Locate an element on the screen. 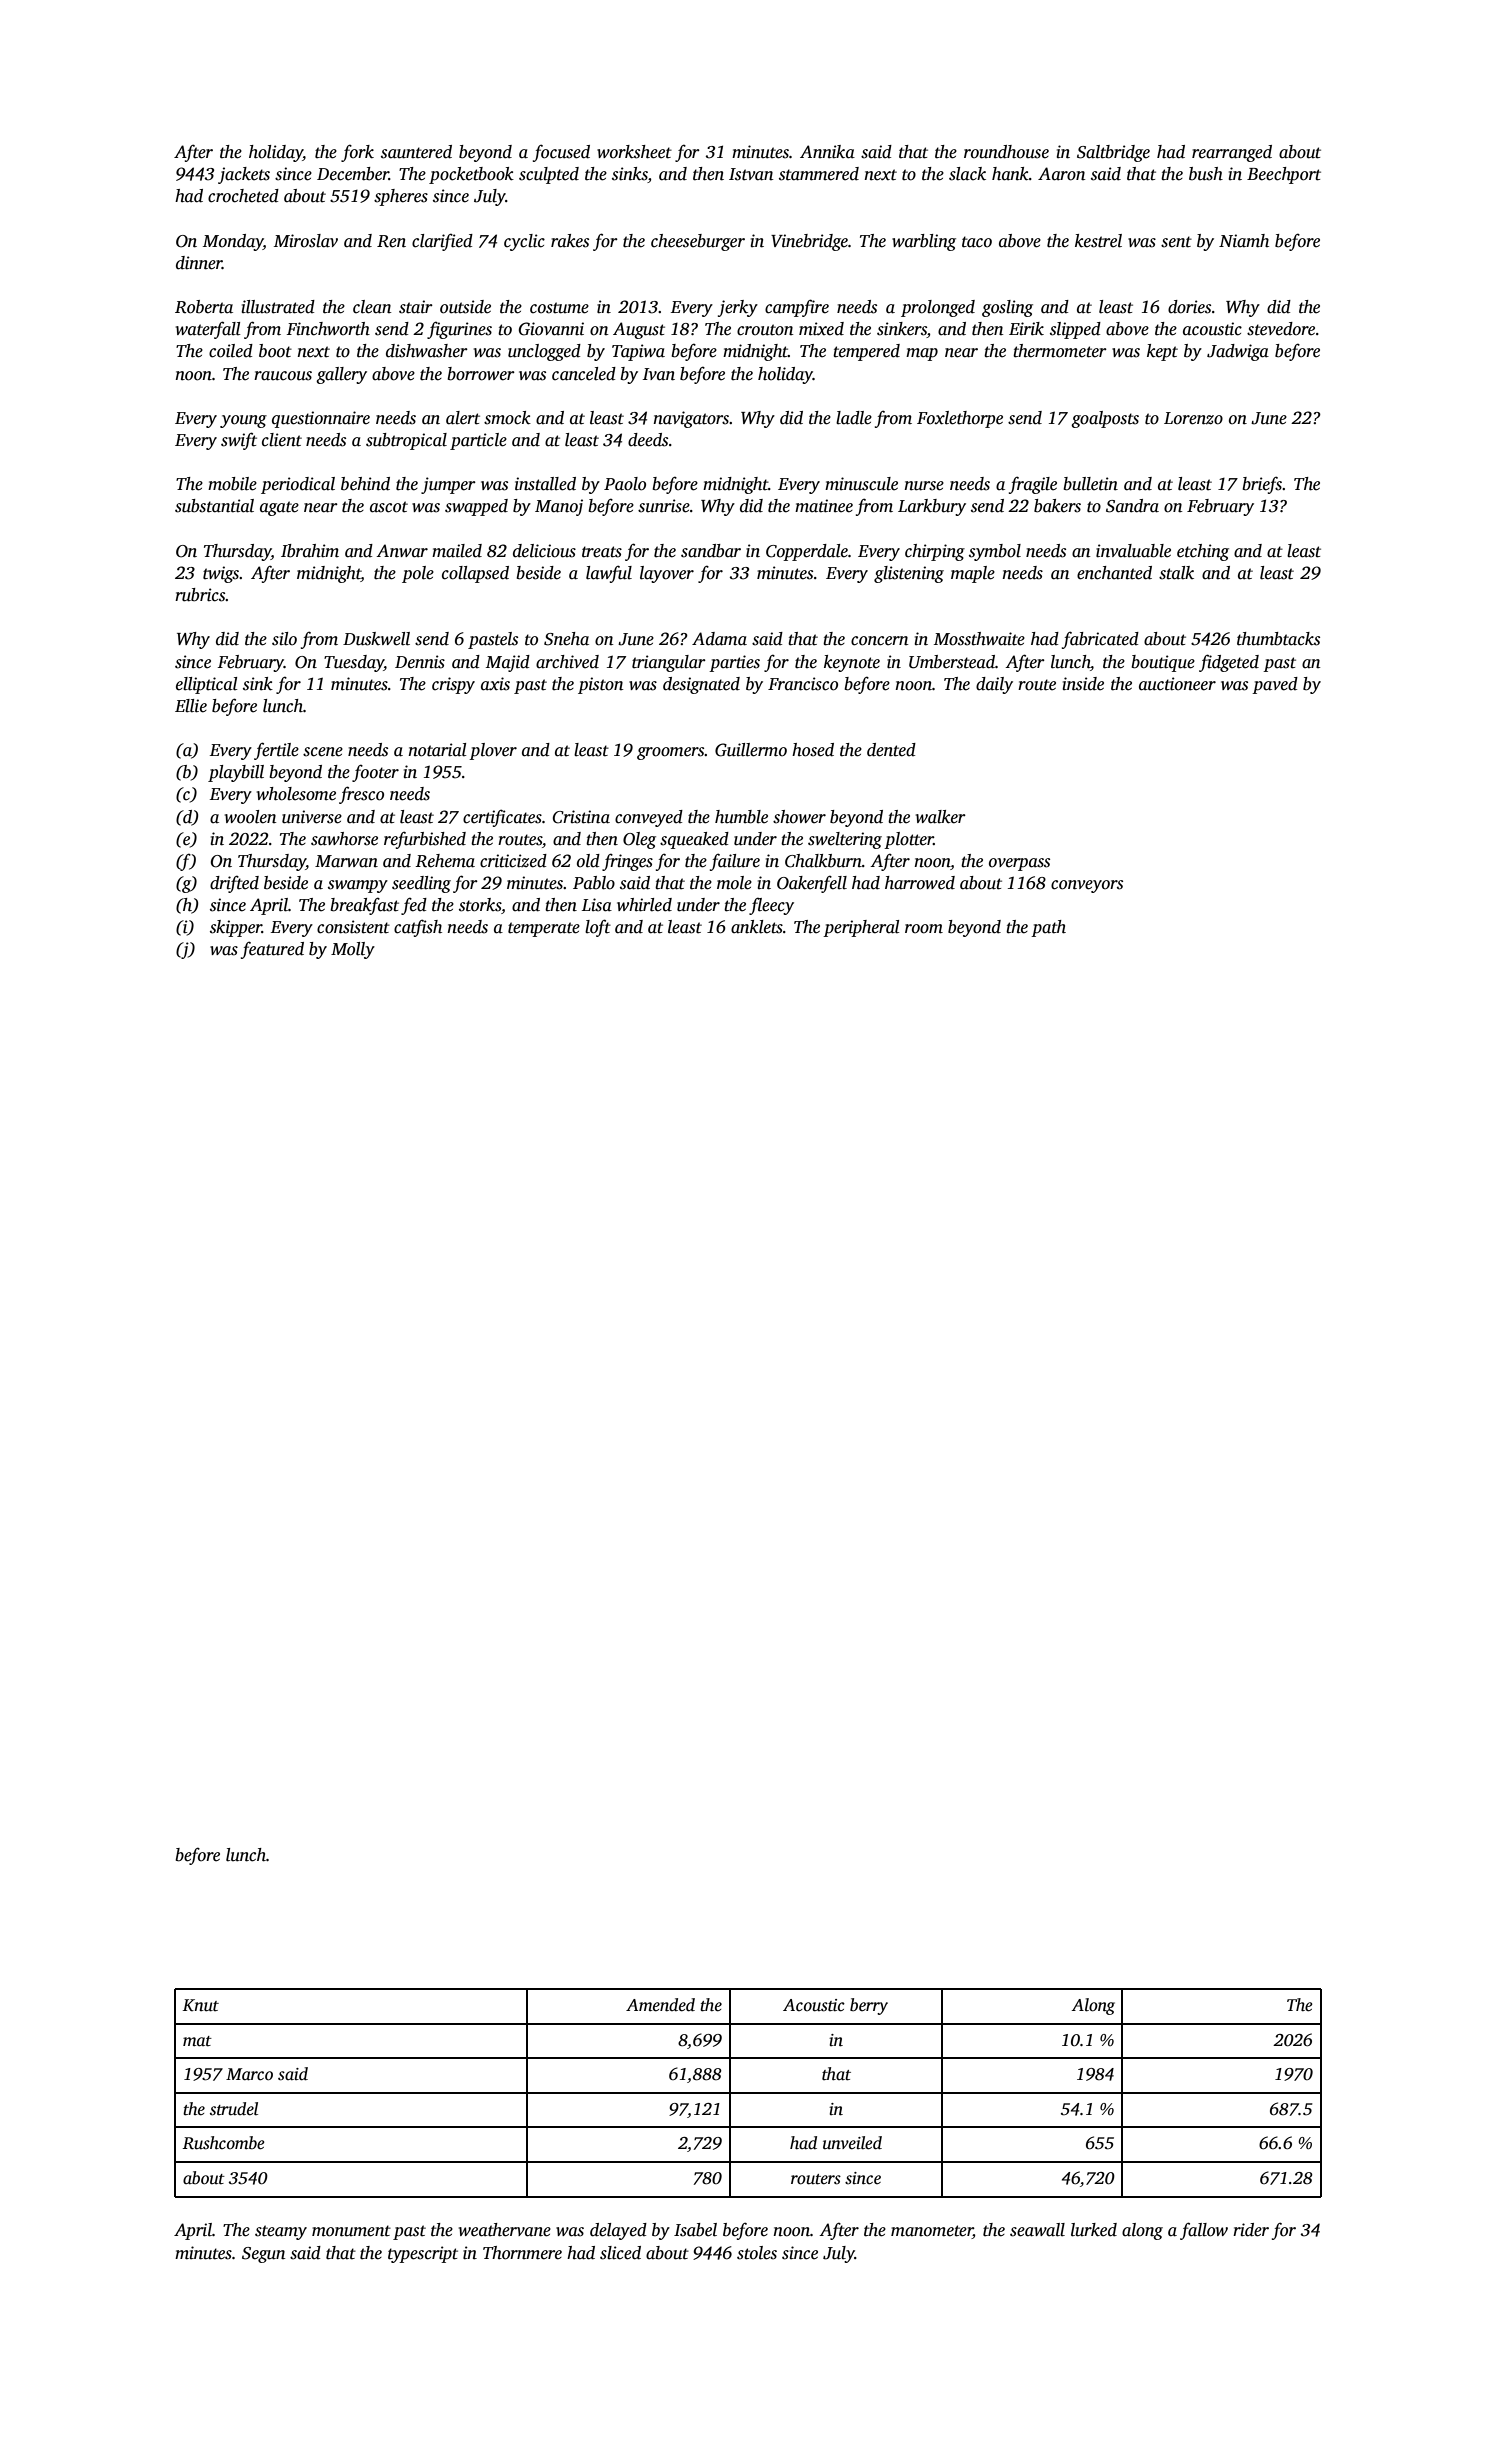  loft is located at coordinates (598, 928).
